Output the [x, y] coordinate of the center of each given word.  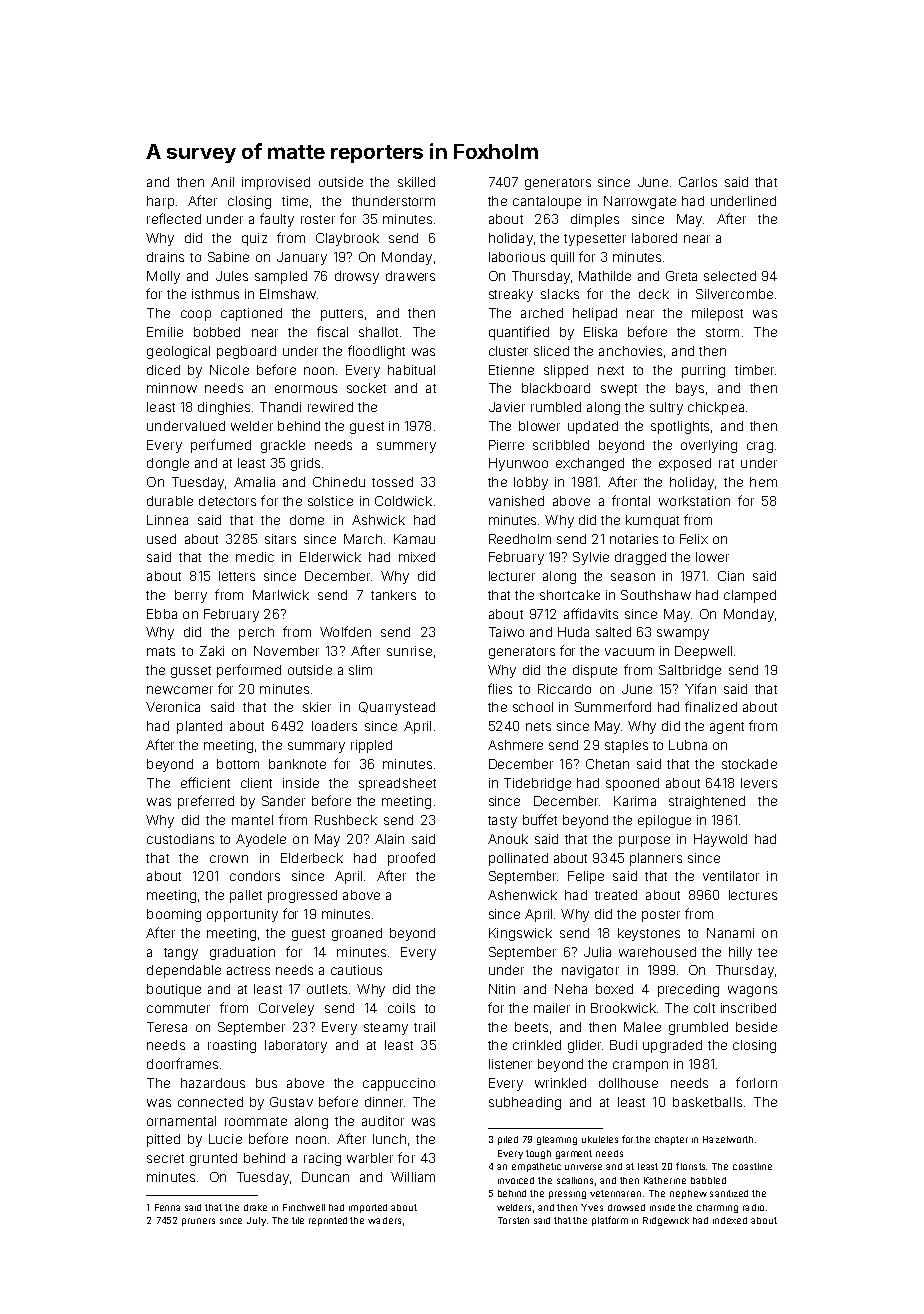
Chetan [607, 764]
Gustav [291, 1102]
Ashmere [515, 745]
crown [229, 859]
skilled [416, 182]
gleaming [557, 1140]
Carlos [698, 182]
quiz [254, 239]
